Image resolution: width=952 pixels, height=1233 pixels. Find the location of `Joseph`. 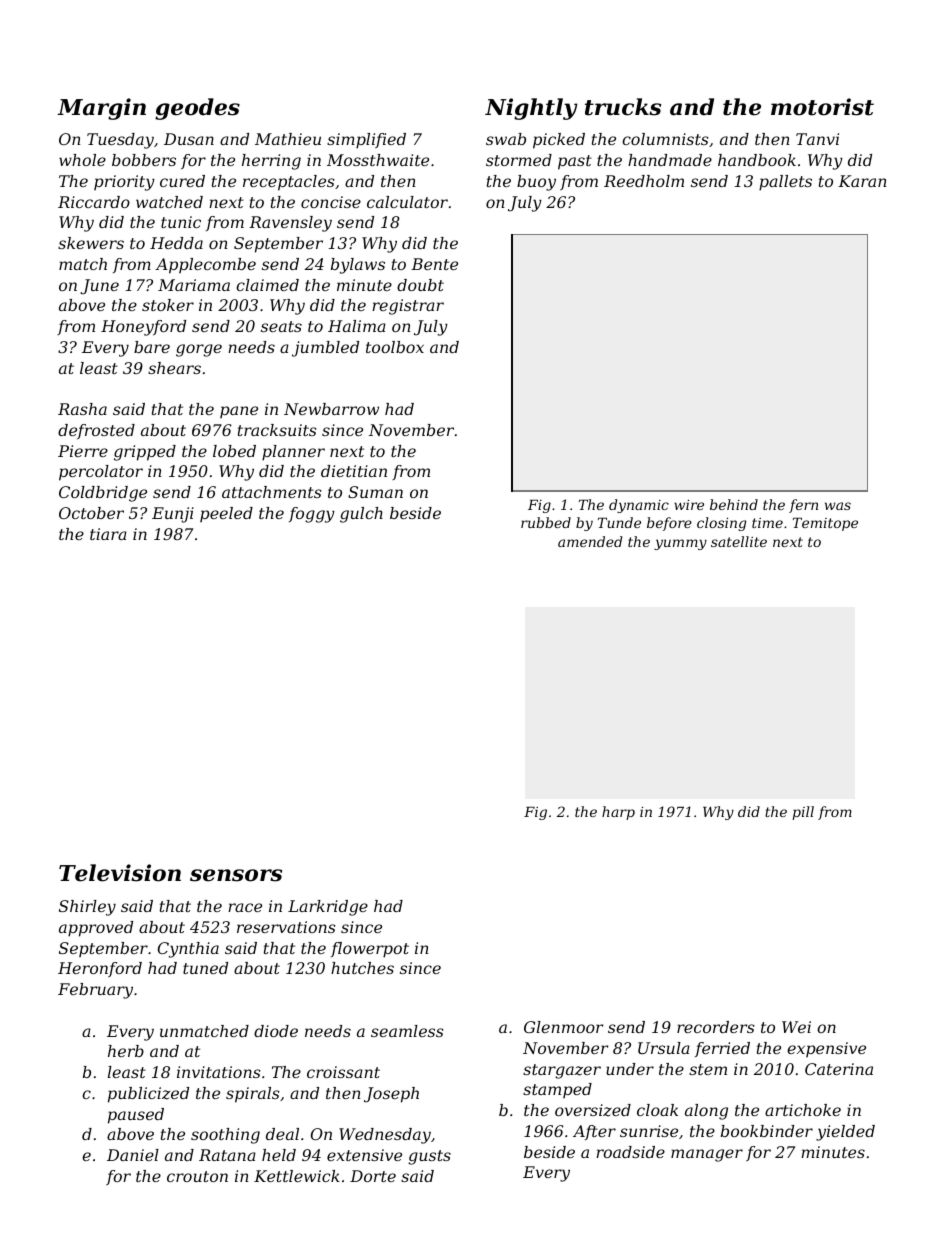

Joseph is located at coordinates (391, 1095).
